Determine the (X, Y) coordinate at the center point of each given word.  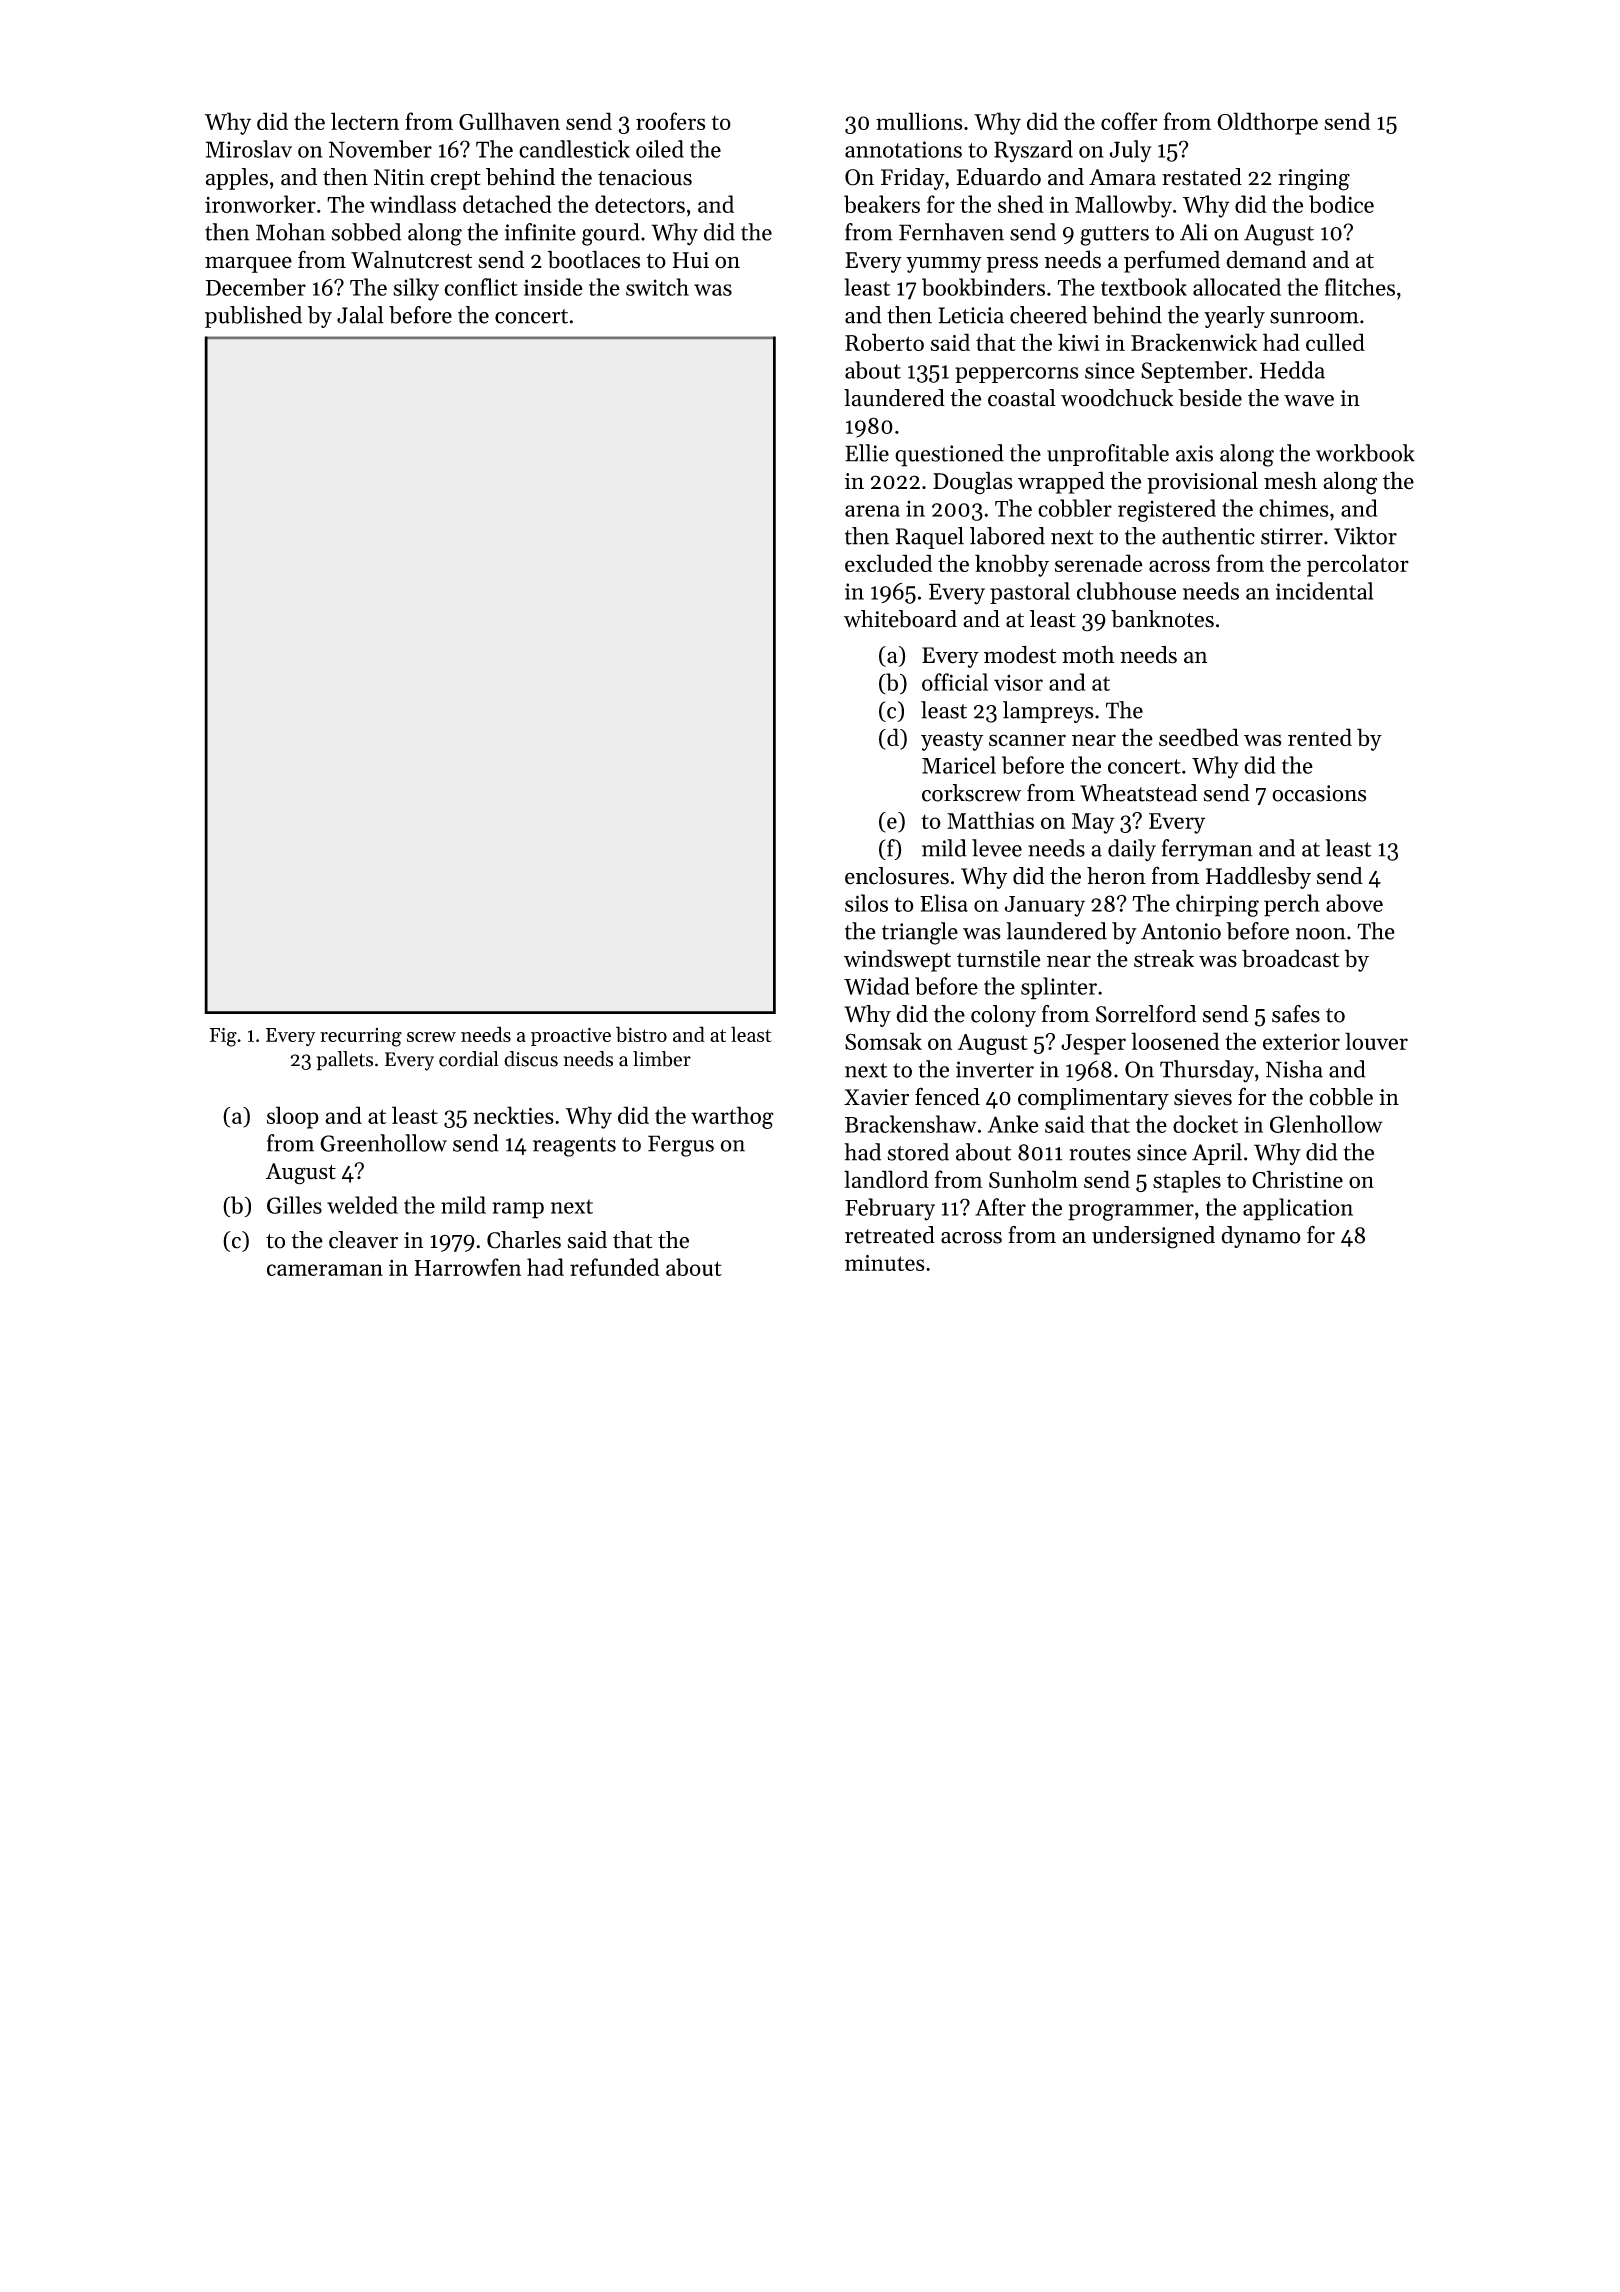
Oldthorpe (1267, 123)
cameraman (325, 1270)
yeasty (952, 741)
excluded (888, 563)
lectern (365, 121)
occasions (1319, 793)
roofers (670, 121)
